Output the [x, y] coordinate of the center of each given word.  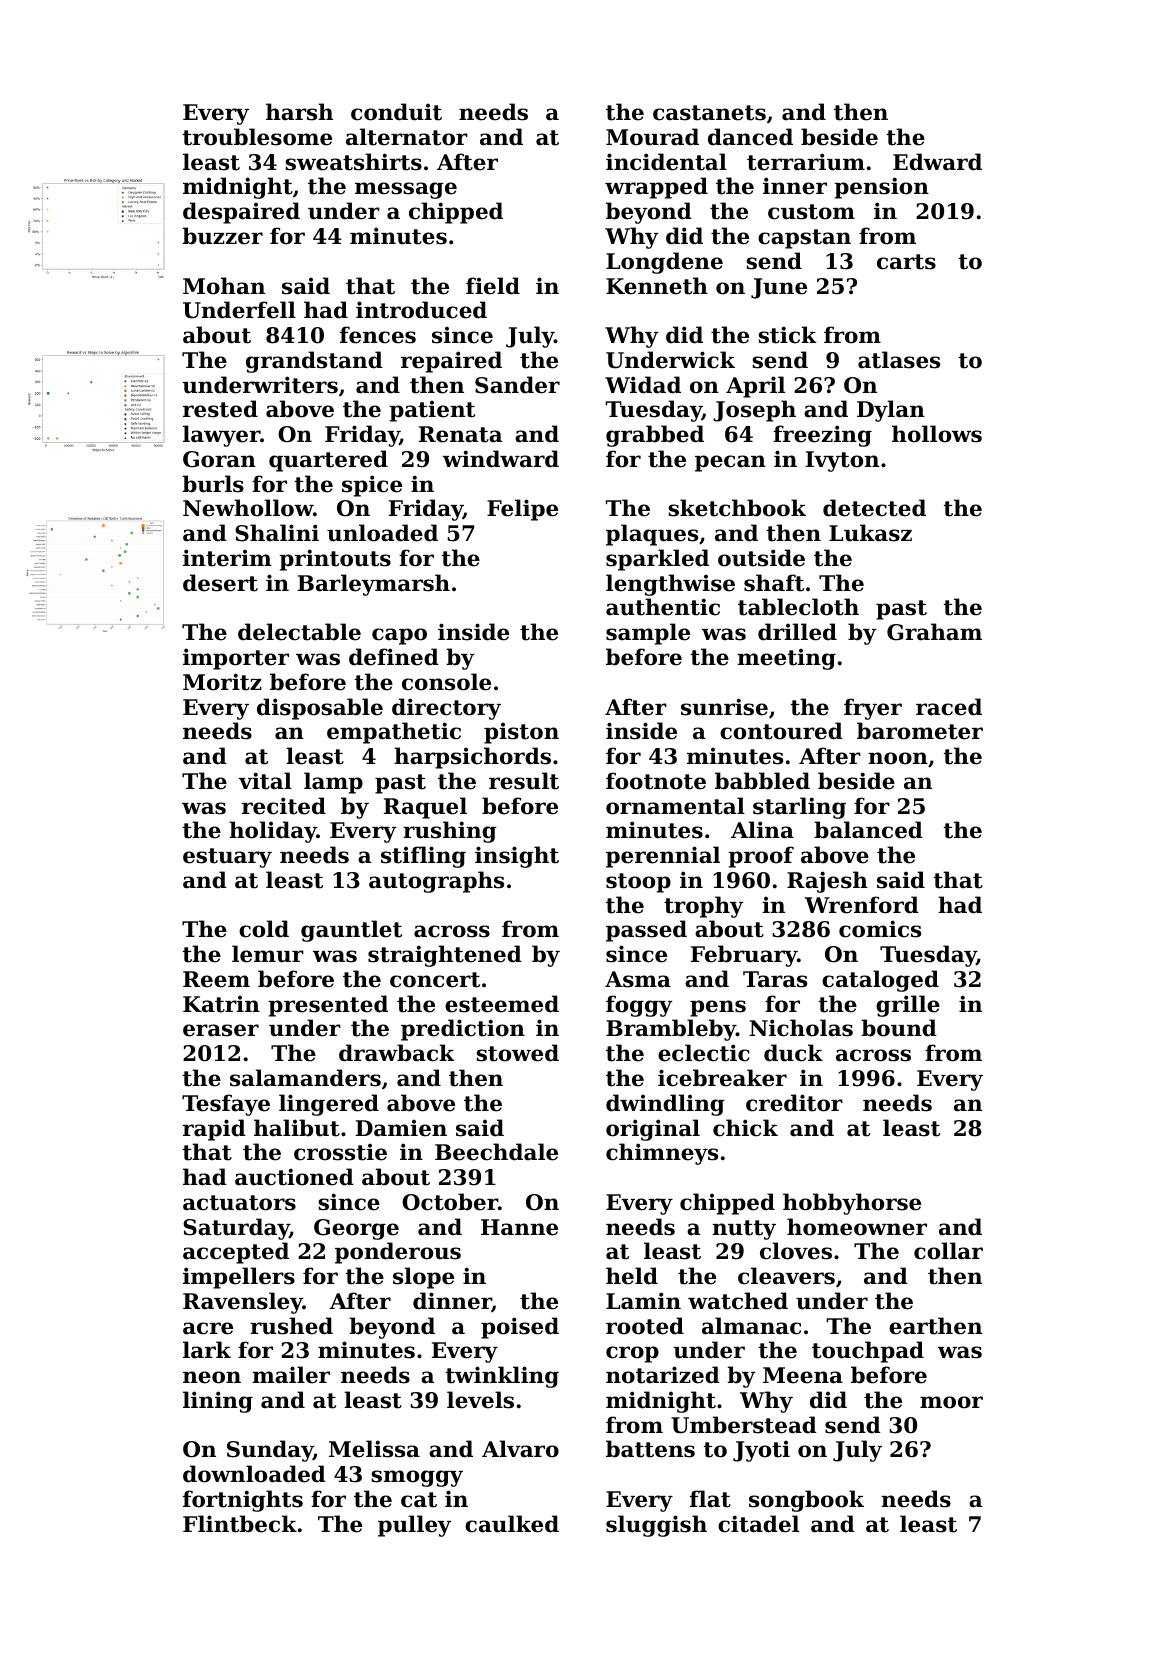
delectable [299, 632]
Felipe [522, 510]
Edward [937, 162]
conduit [396, 112]
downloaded [254, 1474]
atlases [899, 360]
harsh [299, 112]
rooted [645, 1326]
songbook [806, 1501]
